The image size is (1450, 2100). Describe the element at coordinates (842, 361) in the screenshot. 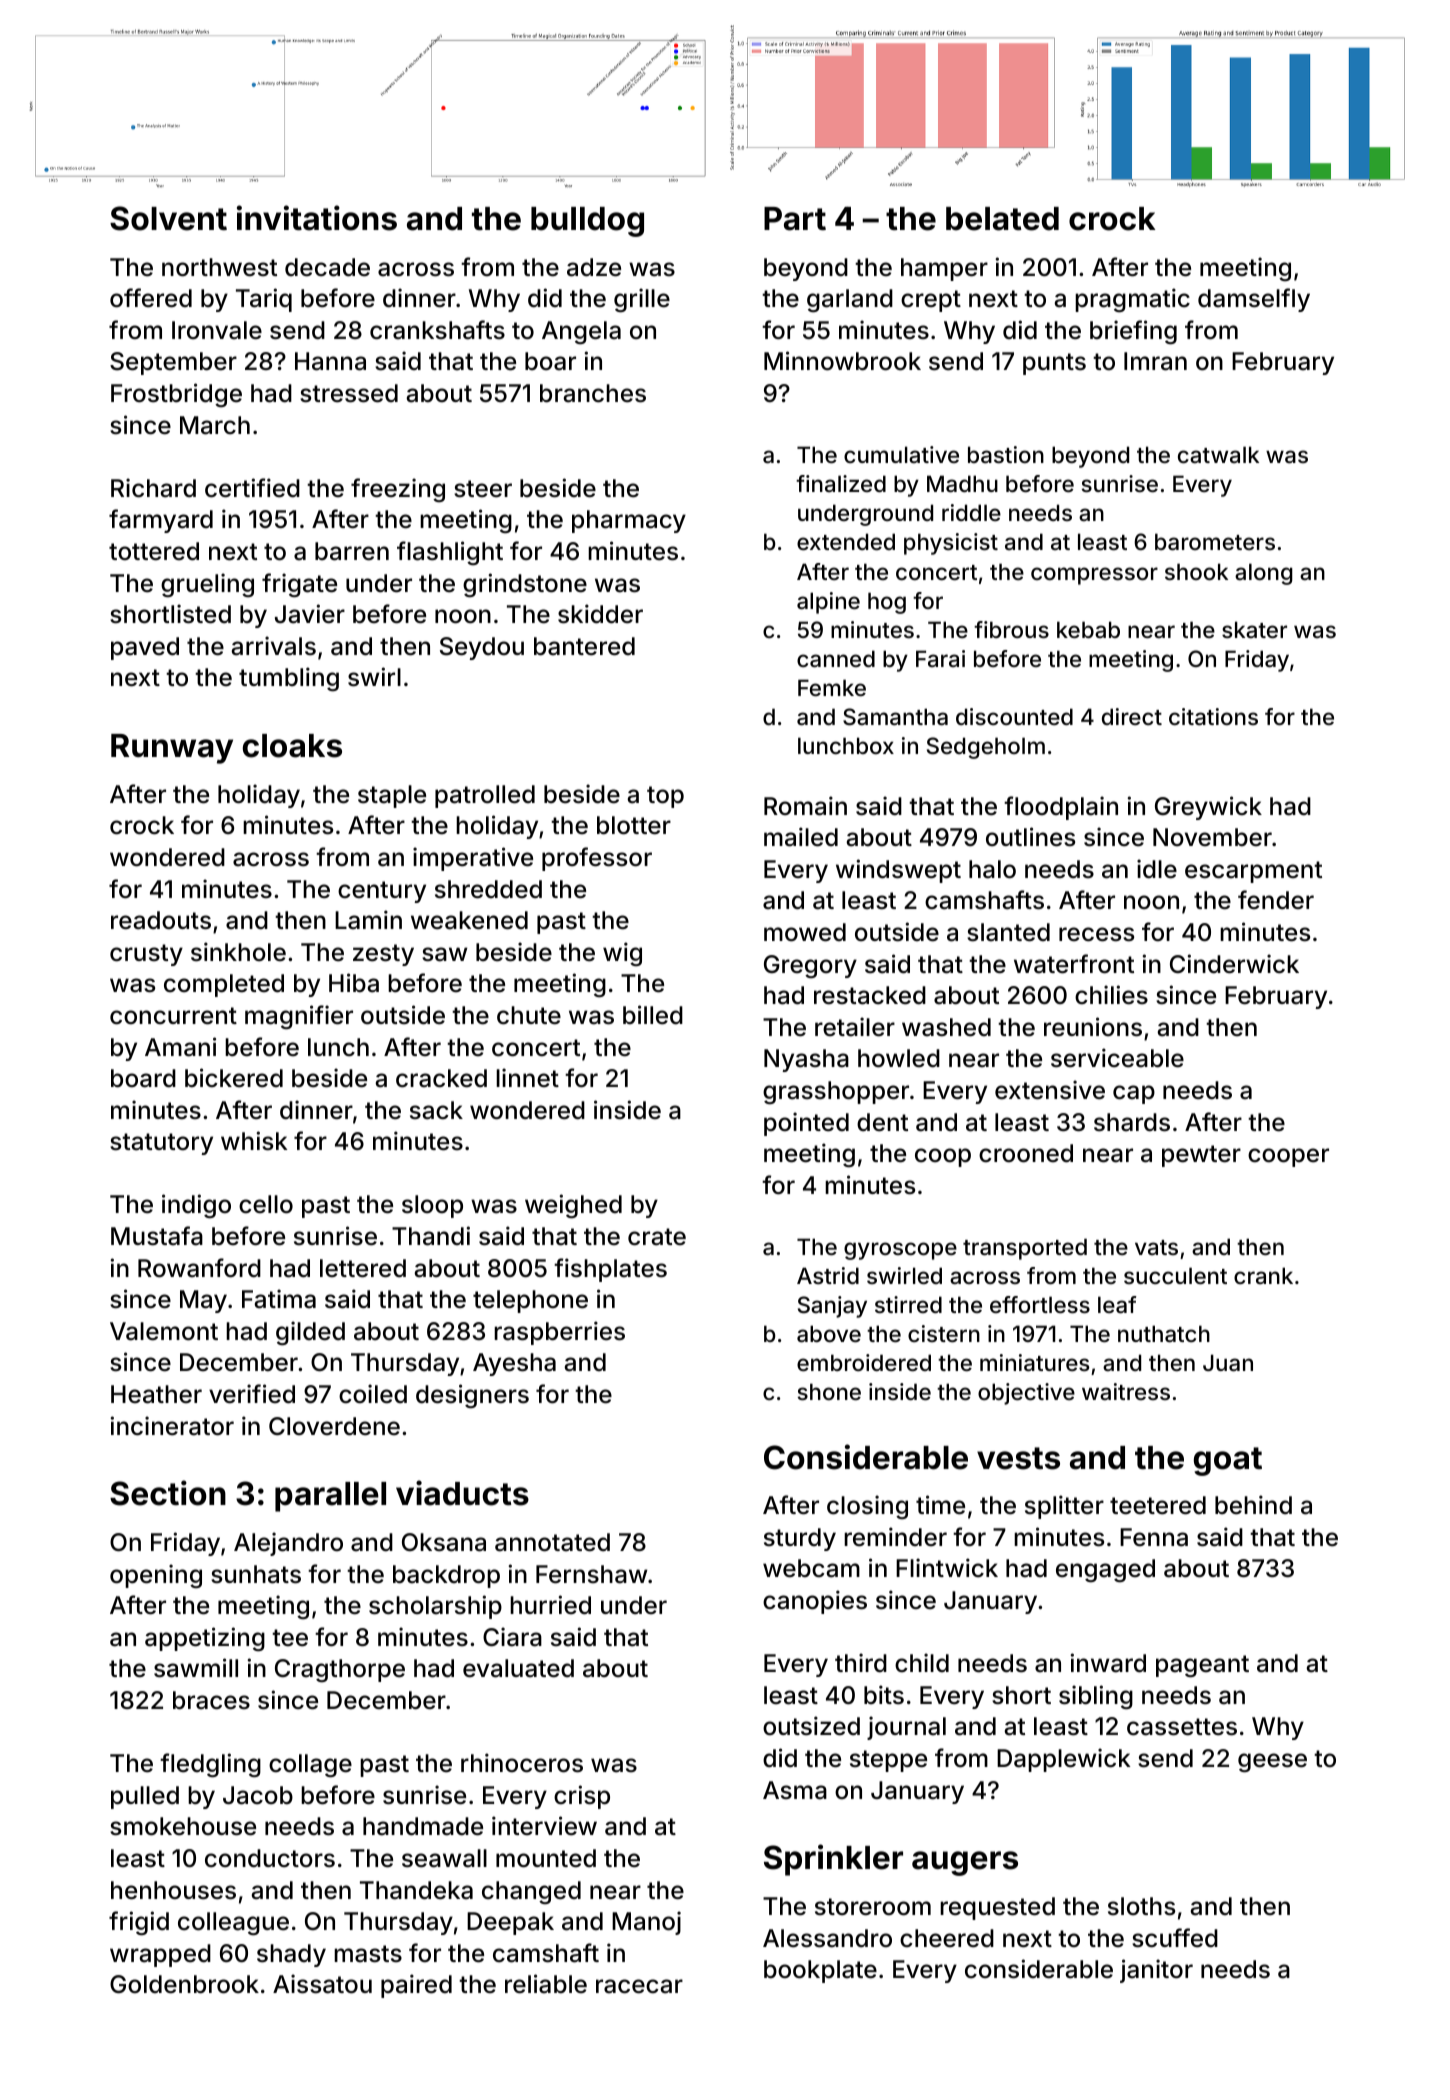

I see `Minnowbrook` at that location.
